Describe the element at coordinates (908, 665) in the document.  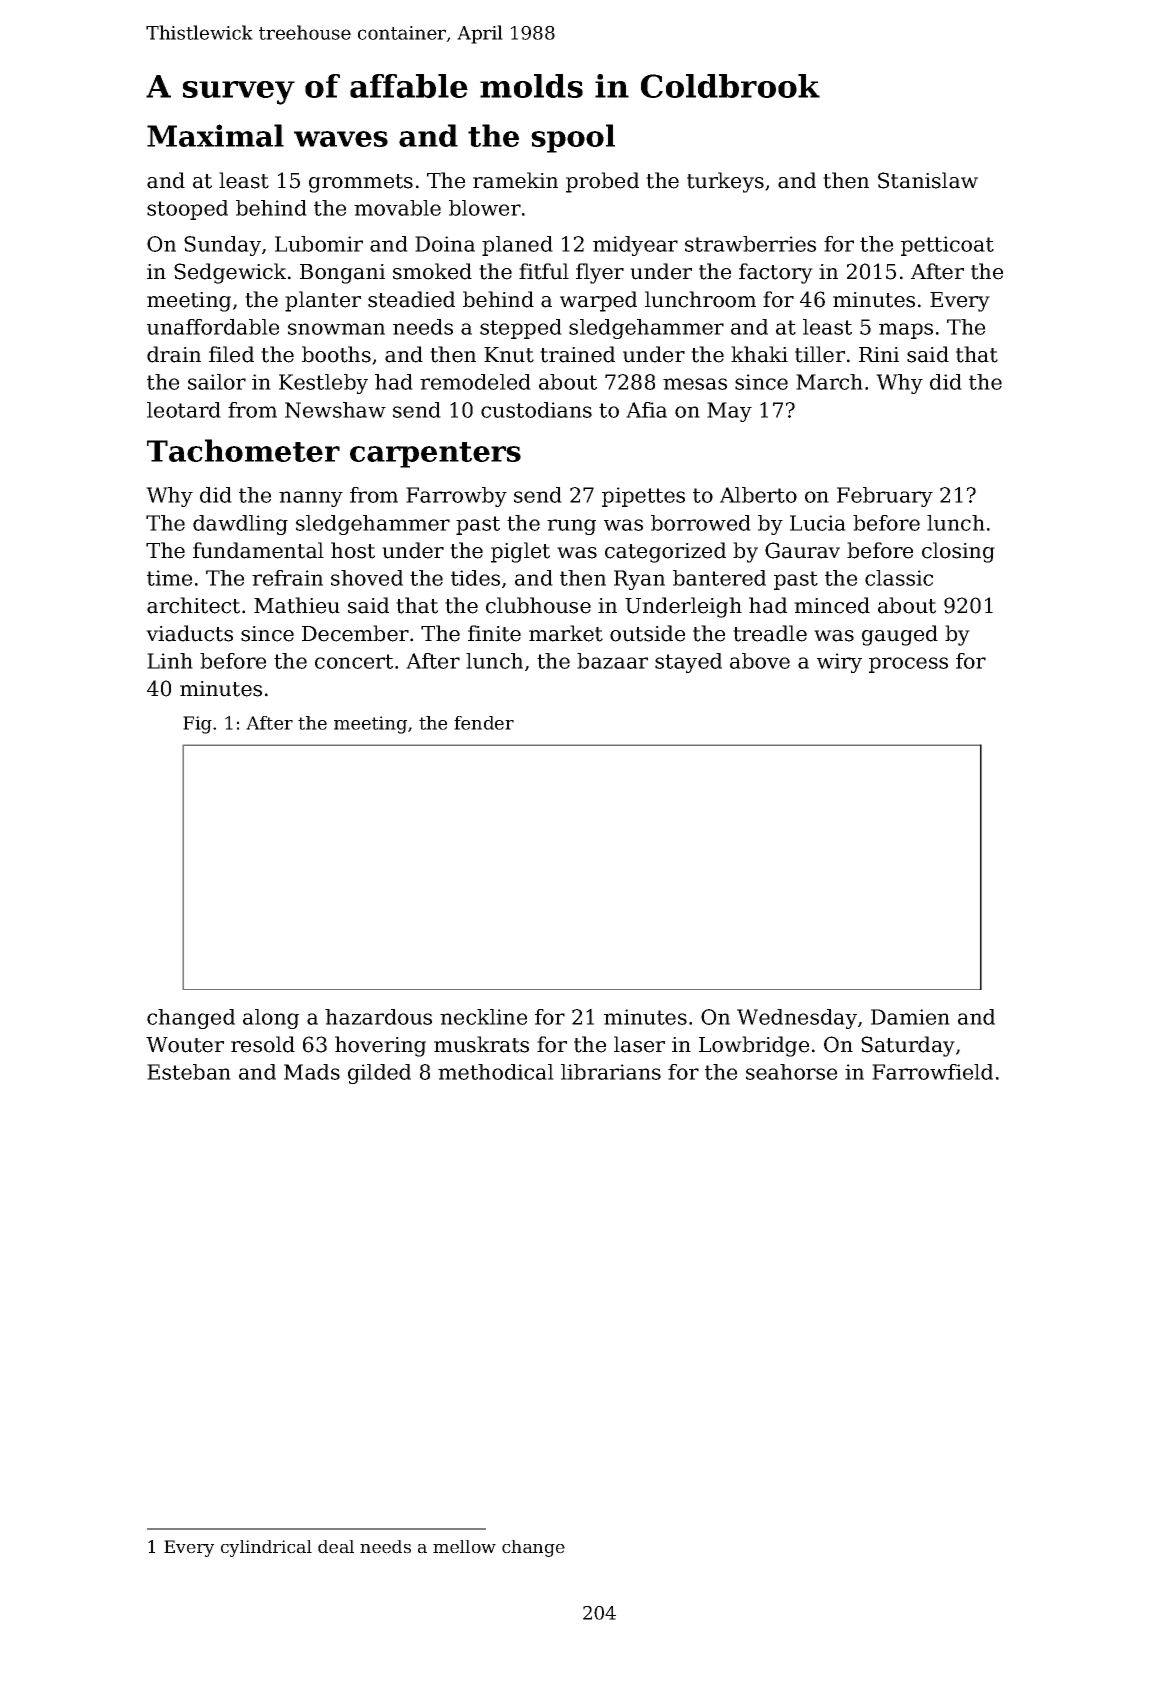
I see `process` at that location.
